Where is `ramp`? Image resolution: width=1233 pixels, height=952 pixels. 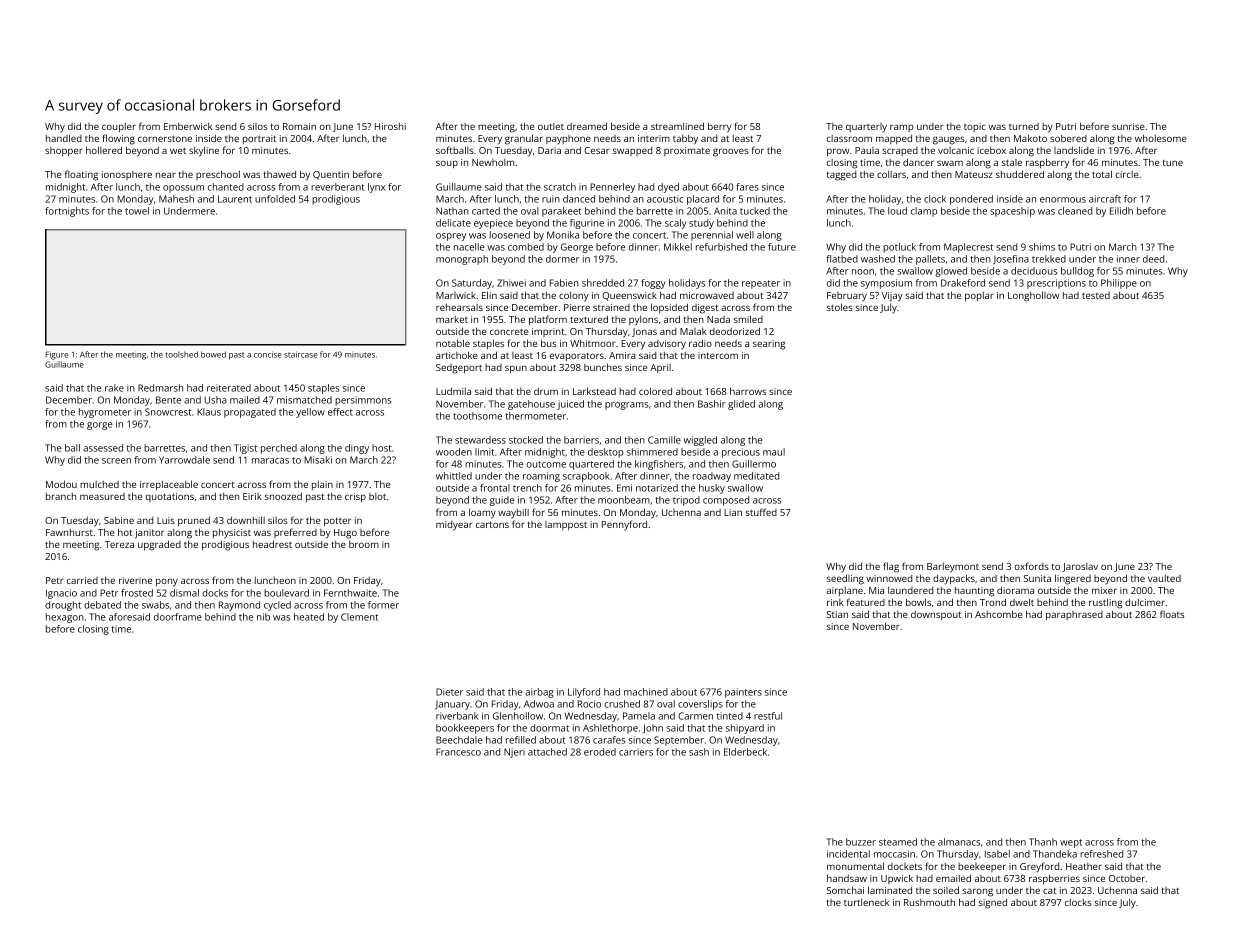
ramp is located at coordinates (902, 128).
